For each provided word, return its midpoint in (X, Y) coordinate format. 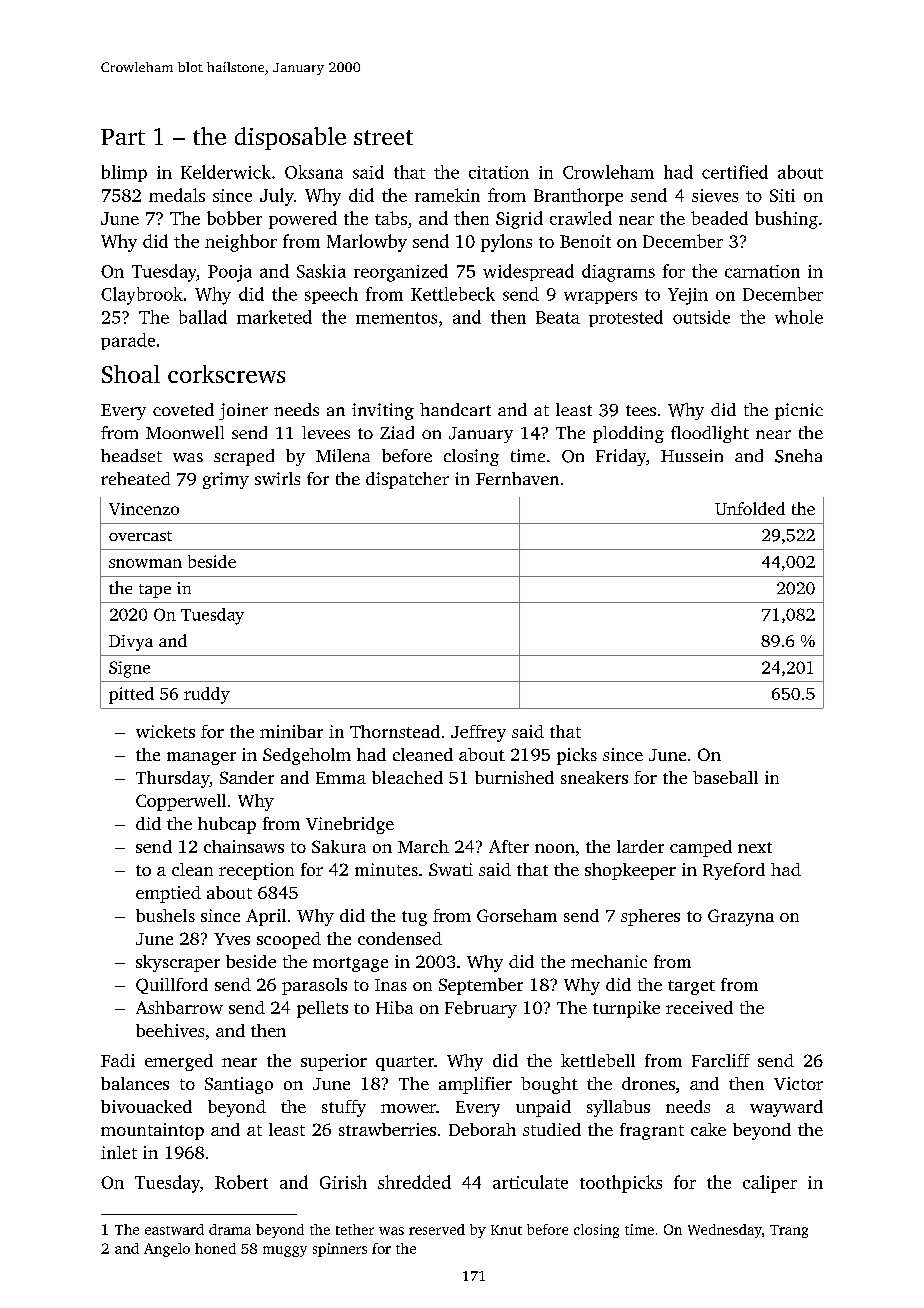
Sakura (339, 846)
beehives (170, 1030)
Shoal (131, 374)
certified (735, 172)
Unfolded (750, 508)
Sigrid (519, 220)
